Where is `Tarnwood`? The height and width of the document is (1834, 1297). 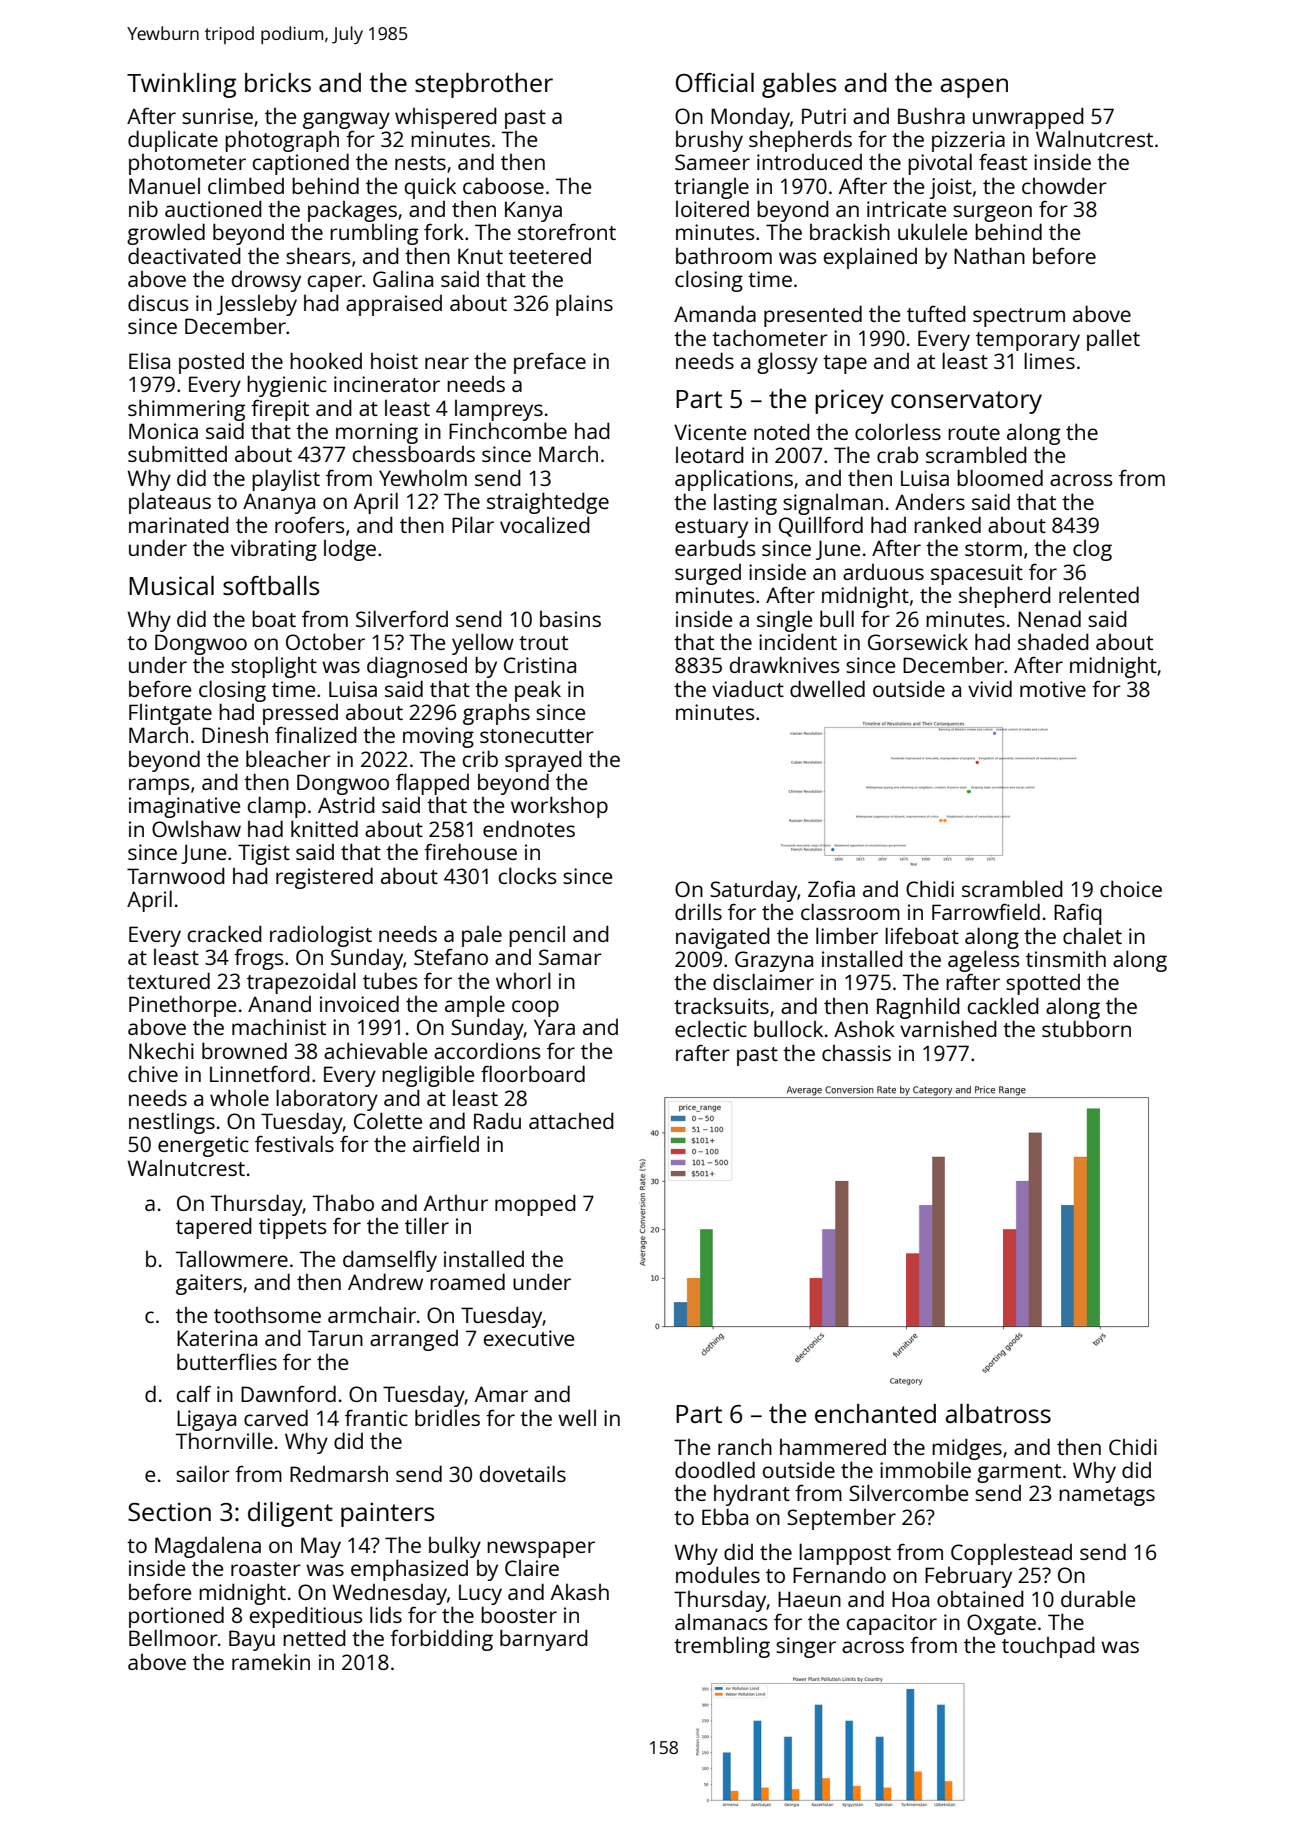 Tarnwood is located at coordinates (176, 875).
